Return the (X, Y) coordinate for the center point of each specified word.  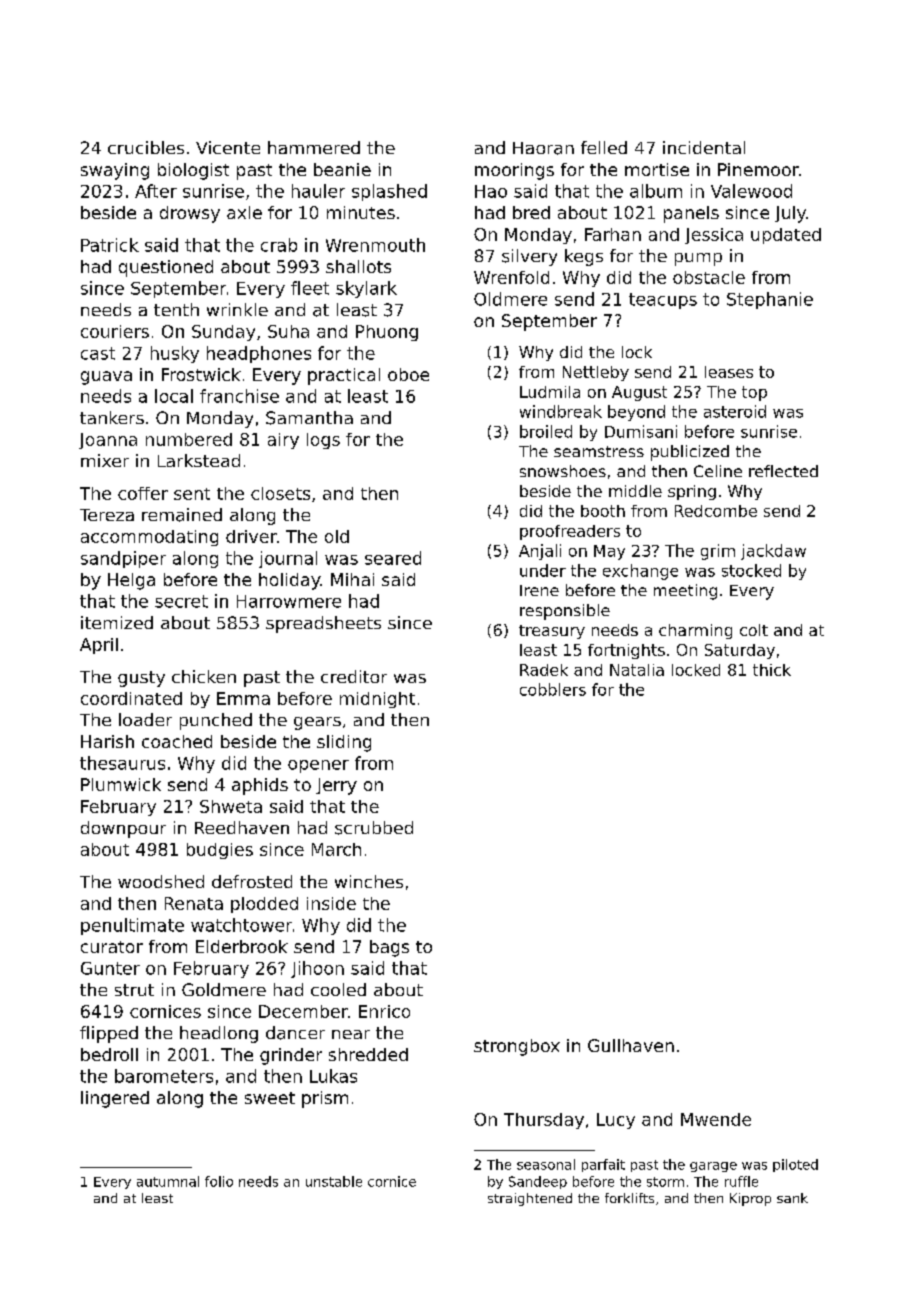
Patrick (110, 245)
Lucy (616, 1121)
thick (772, 670)
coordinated (131, 698)
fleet (310, 288)
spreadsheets (323, 624)
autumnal (168, 1181)
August (639, 393)
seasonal (546, 1164)
